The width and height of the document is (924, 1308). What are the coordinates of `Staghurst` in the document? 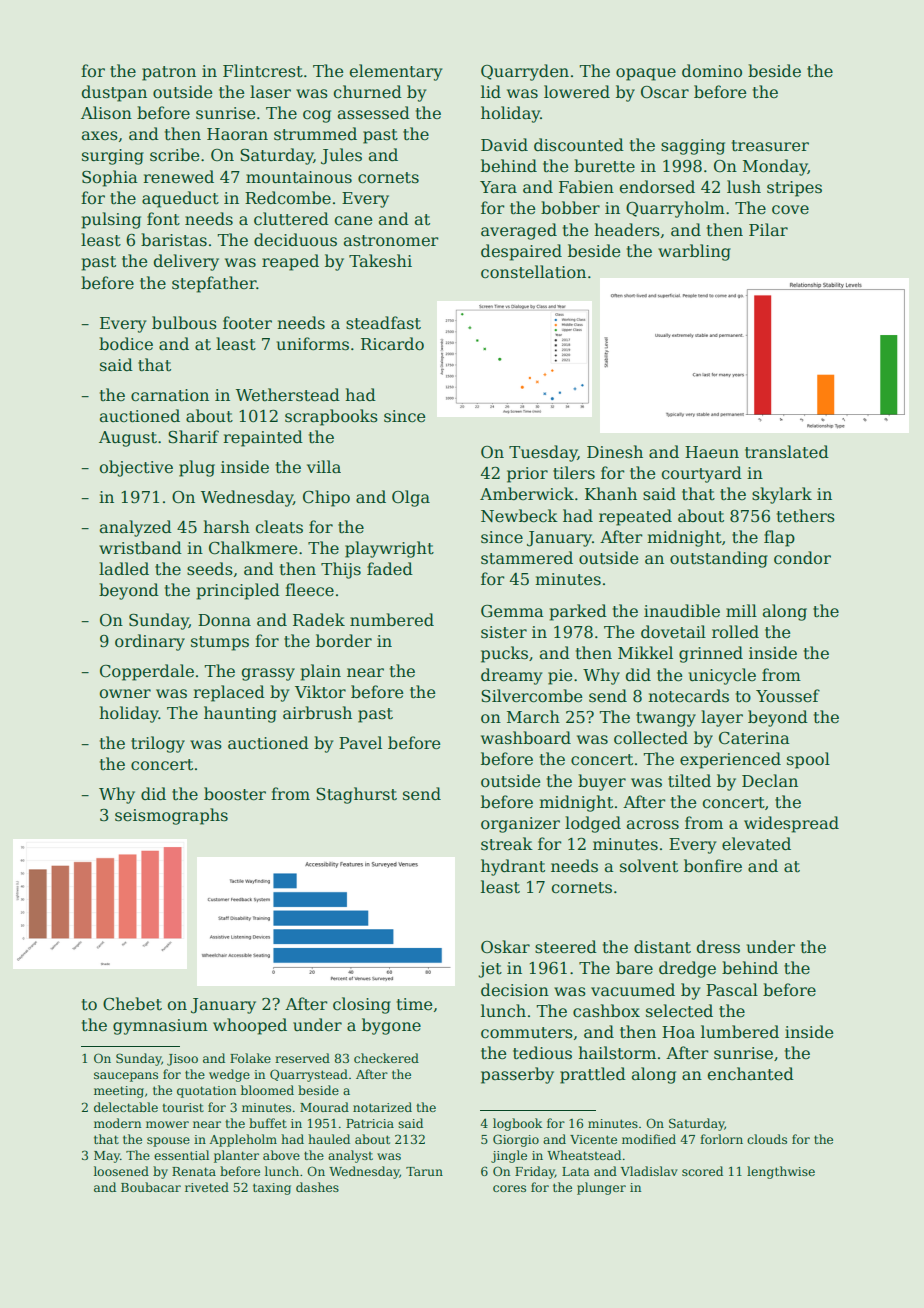 It's located at (356, 795).
